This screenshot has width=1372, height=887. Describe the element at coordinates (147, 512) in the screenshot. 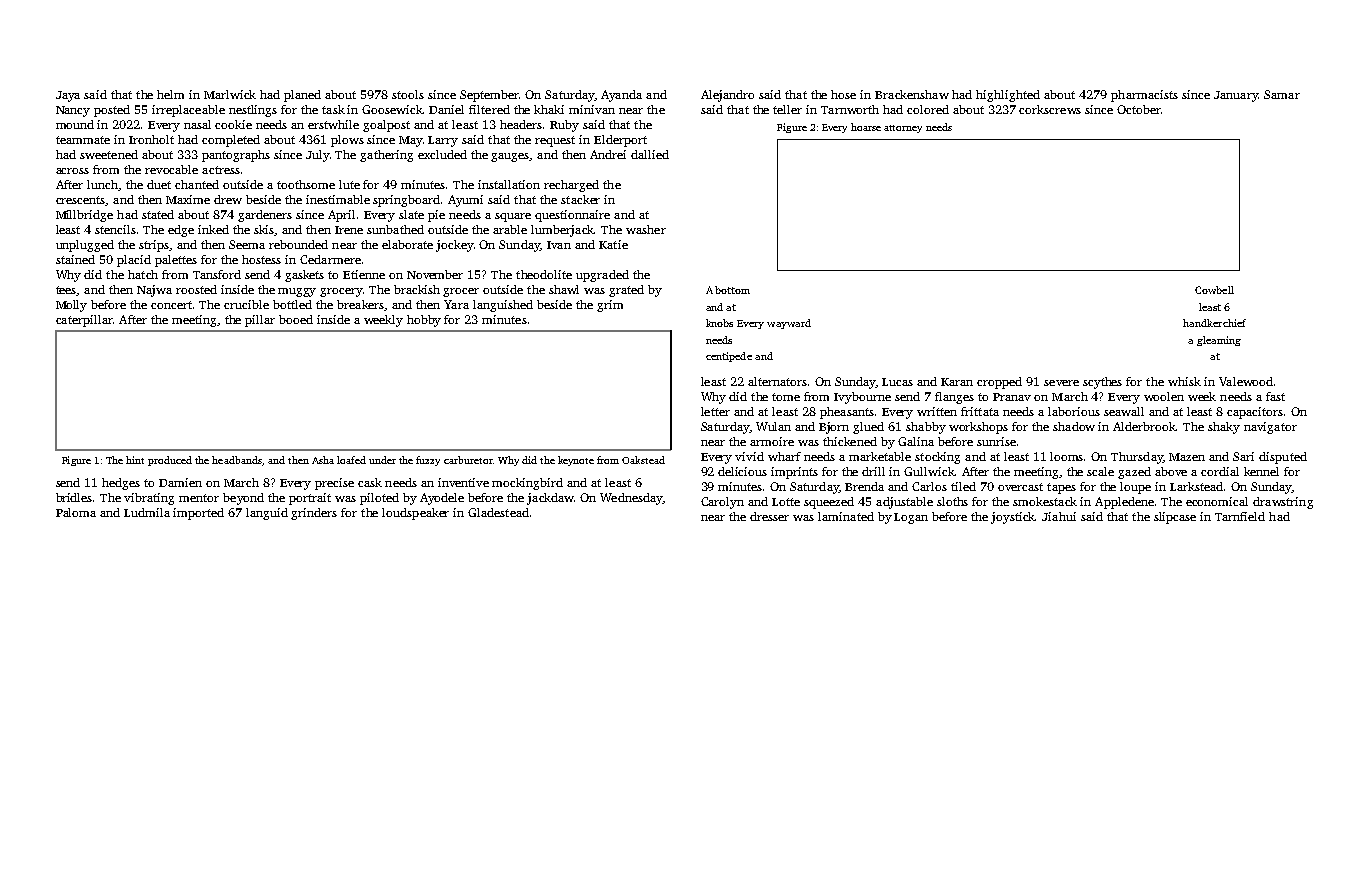

I see `Ludmila` at that location.
